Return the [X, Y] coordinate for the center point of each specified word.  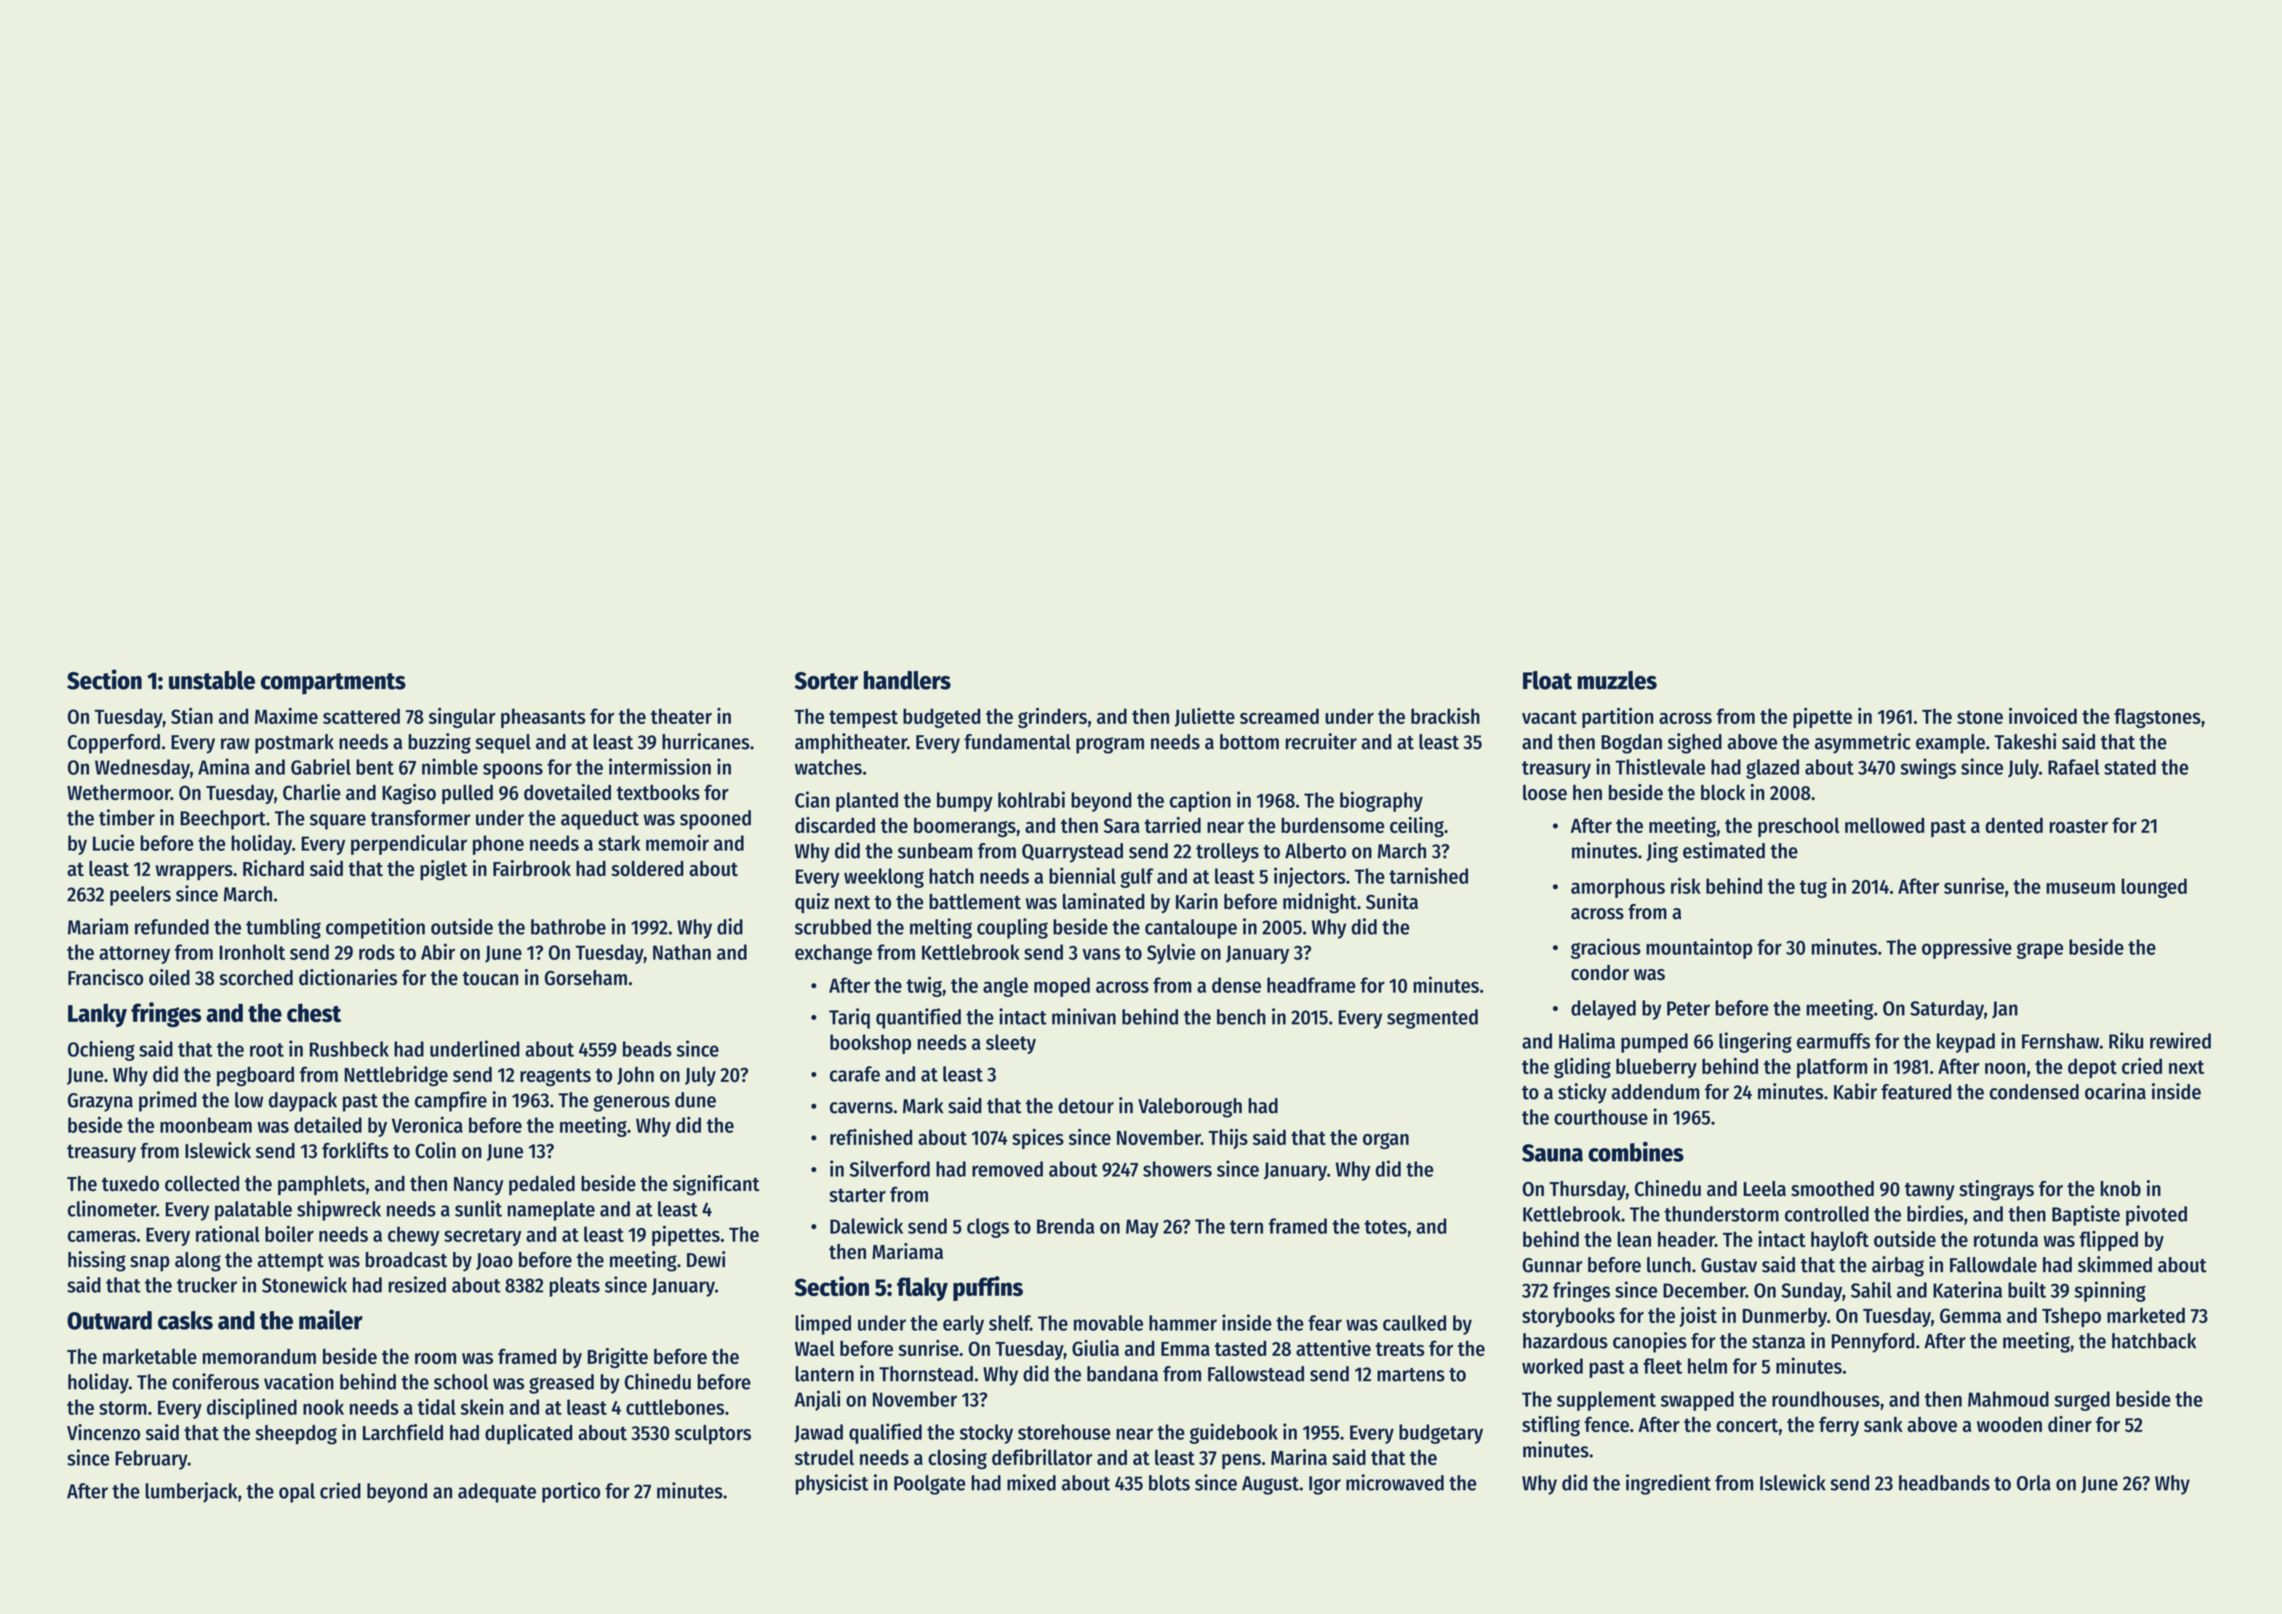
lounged [2154, 888]
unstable [212, 680]
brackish [1445, 716]
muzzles [1617, 680]
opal [297, 1493]
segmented [1432, 1019]
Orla [2034, 1483]
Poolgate [929, 1485]
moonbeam [206, 1125]
